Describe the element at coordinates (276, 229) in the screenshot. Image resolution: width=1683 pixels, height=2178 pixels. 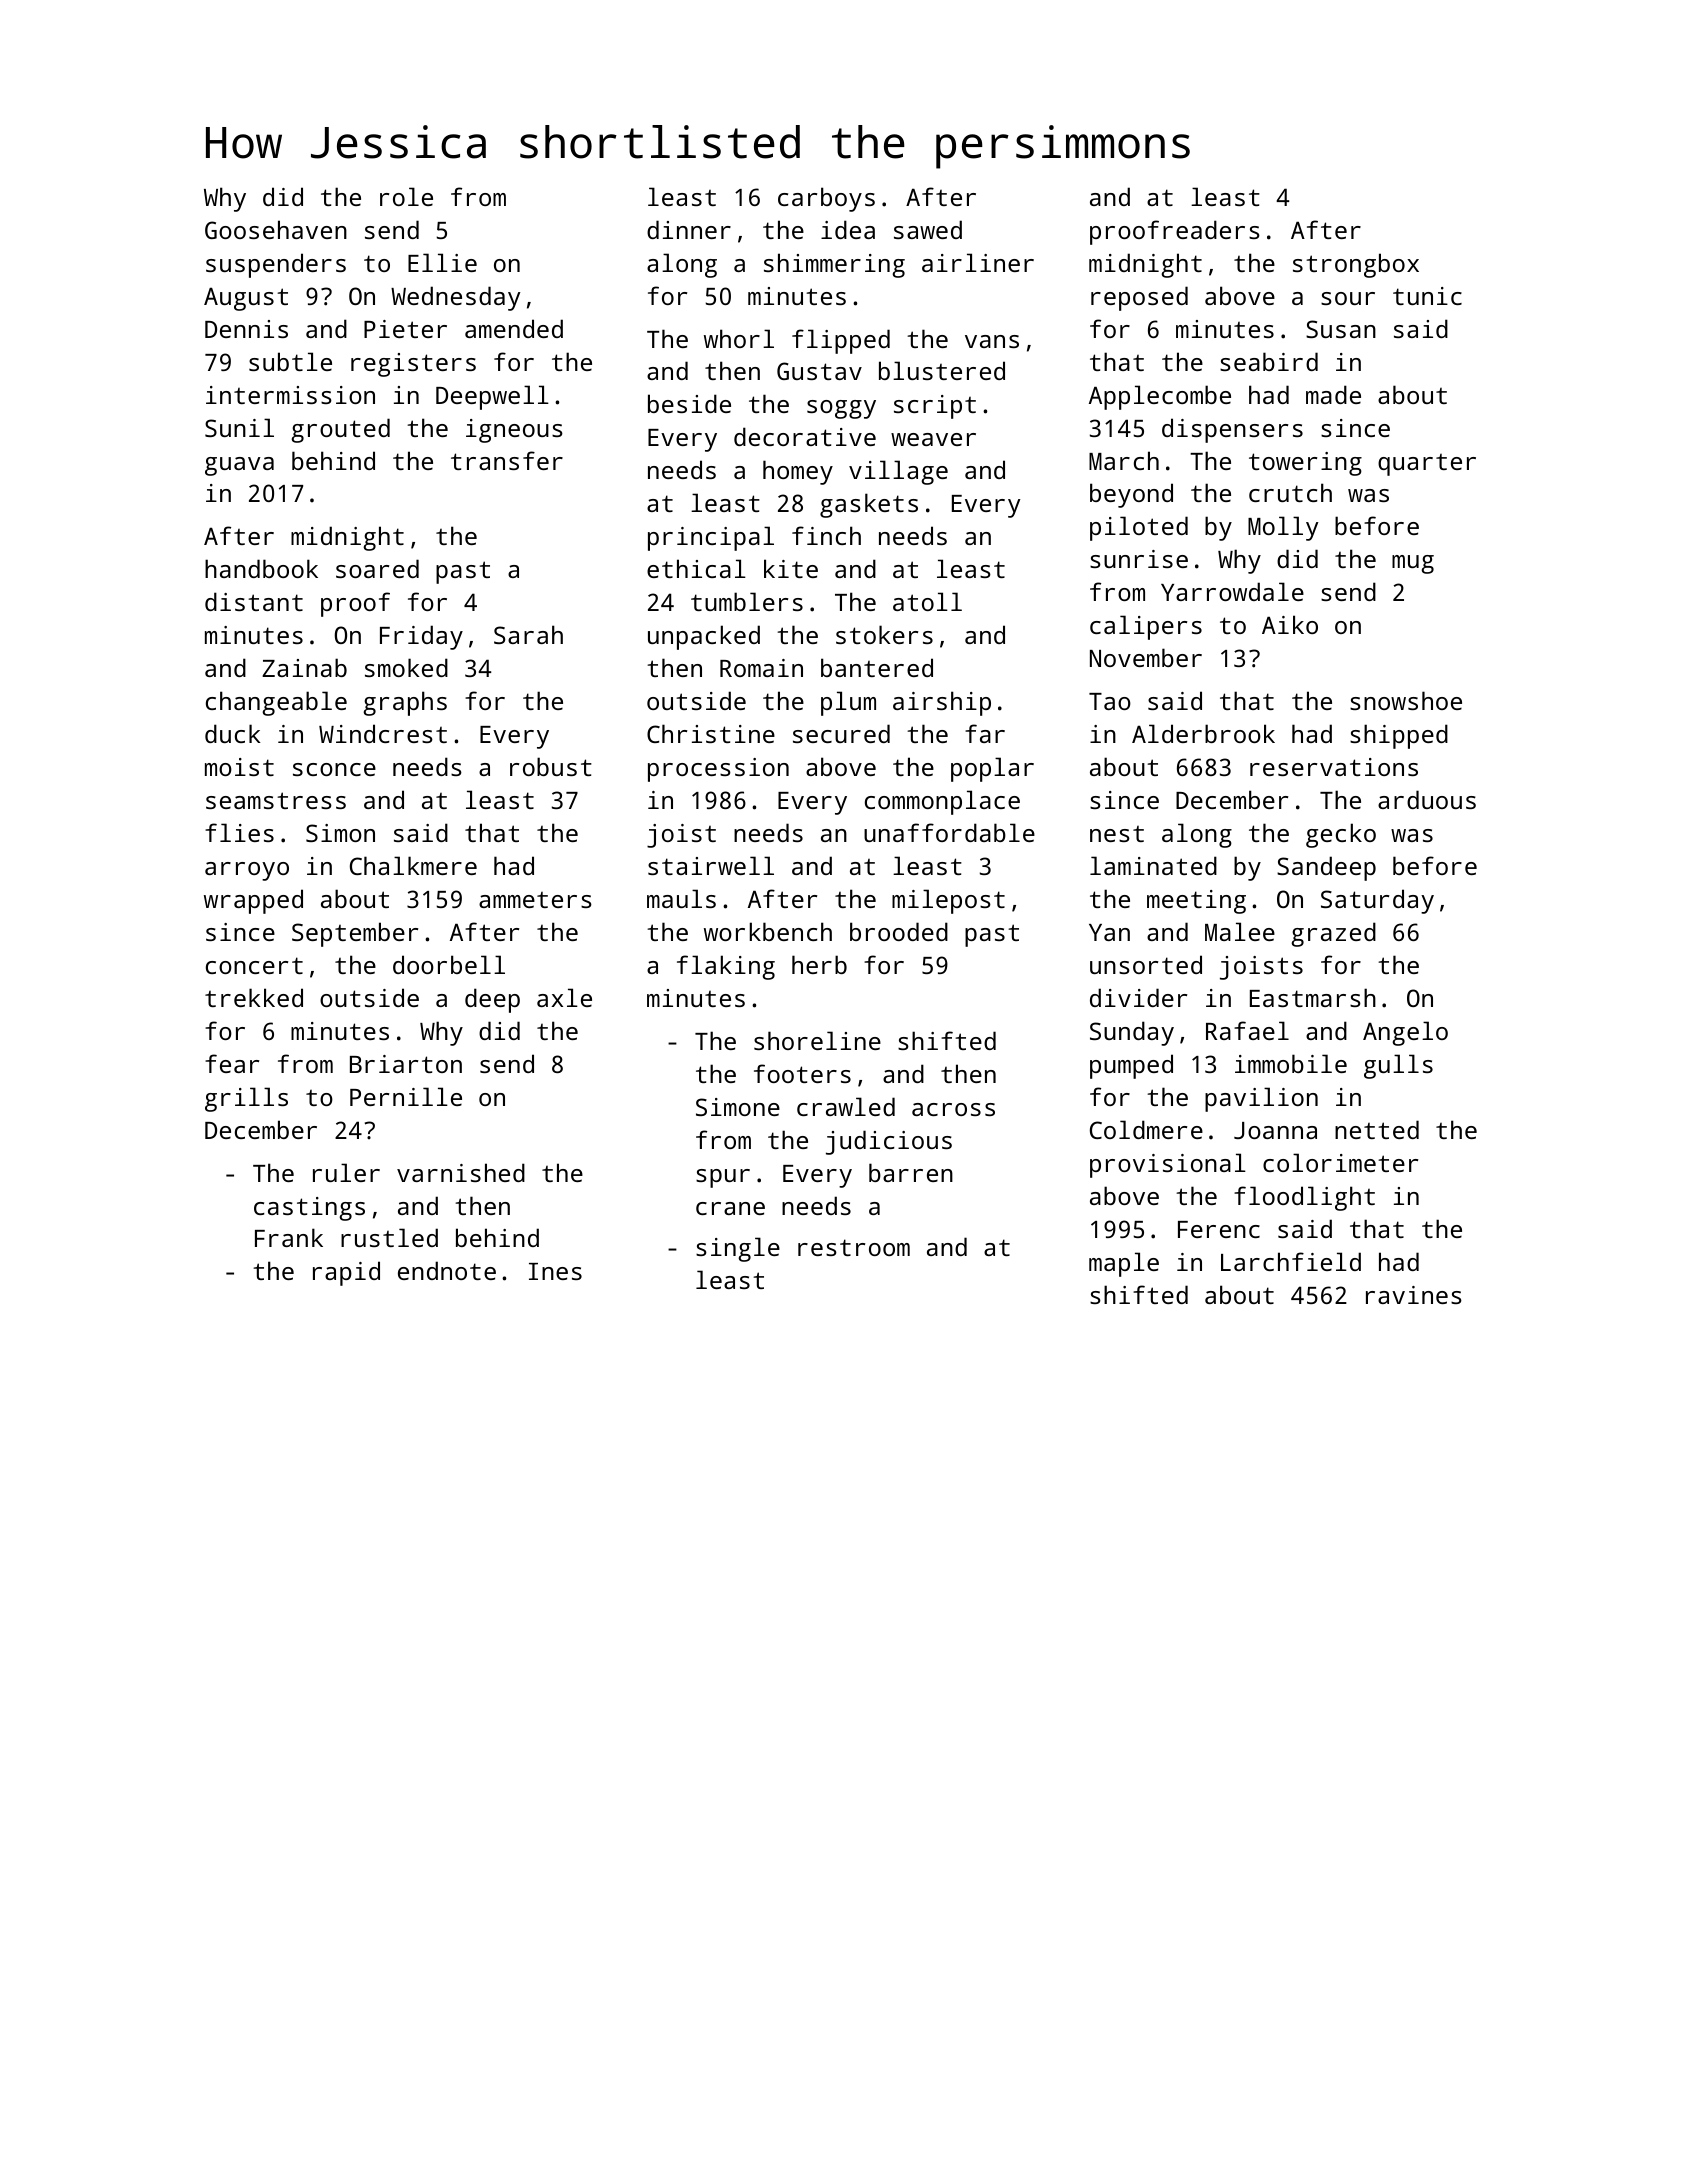
I see `Goosehaven` at that location.
